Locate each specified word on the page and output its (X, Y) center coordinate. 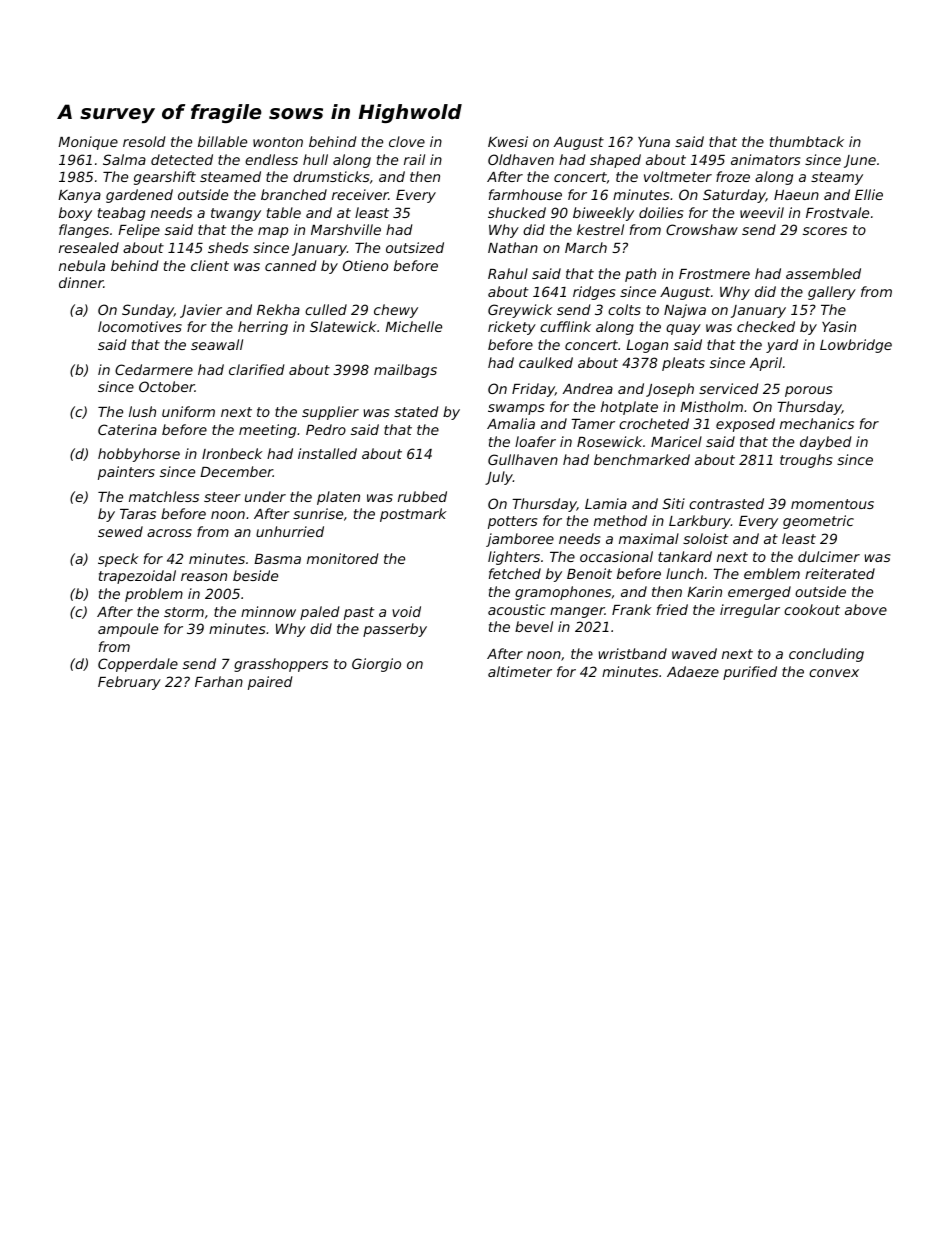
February (129, 683)
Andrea (588, 388)
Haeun (796, 195)
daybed (826, 443)
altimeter (520, 671)
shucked (517, 212)
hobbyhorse (139, 455)
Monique (88, 143)
